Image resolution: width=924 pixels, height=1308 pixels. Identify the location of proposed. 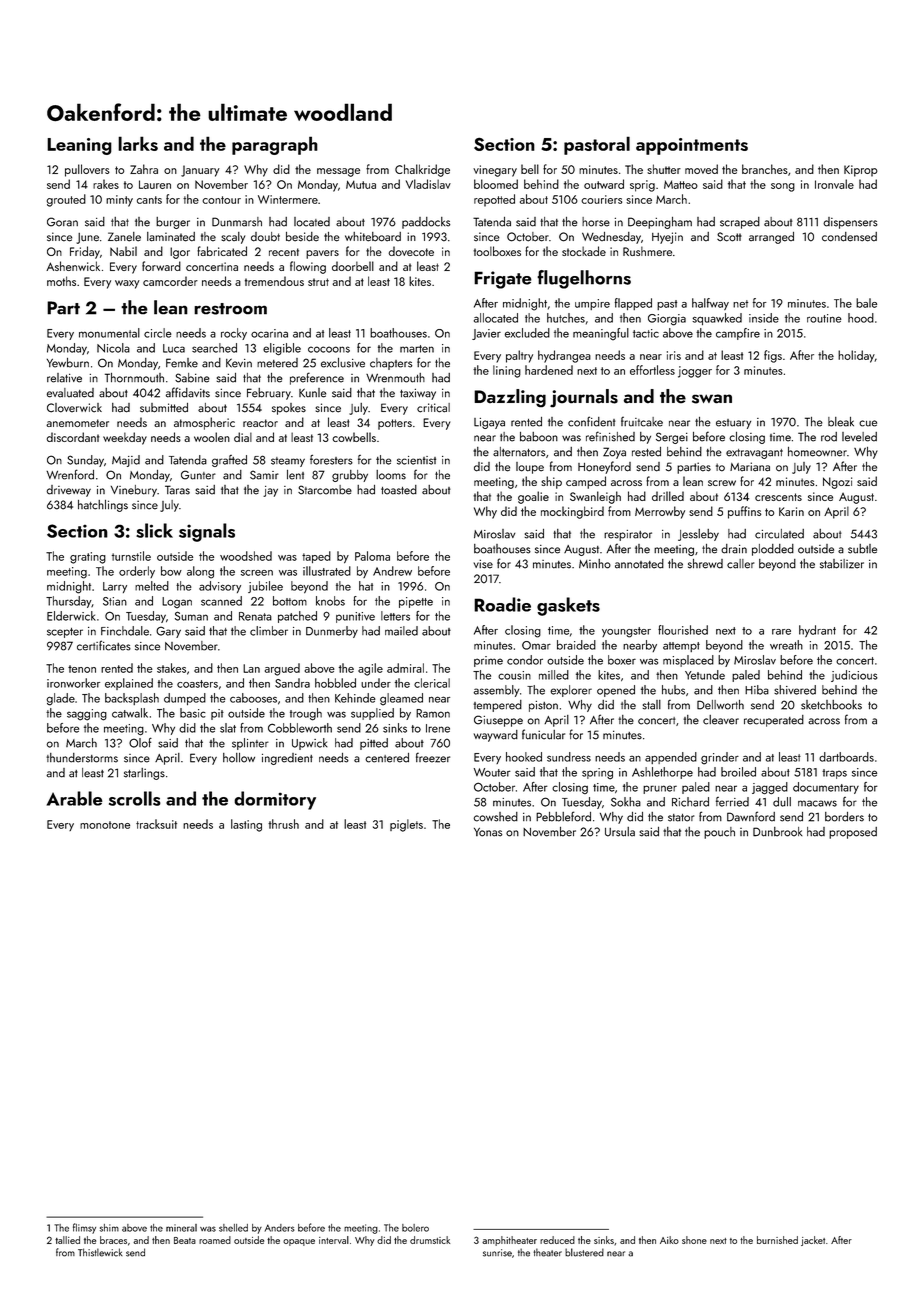
(853, 833).
